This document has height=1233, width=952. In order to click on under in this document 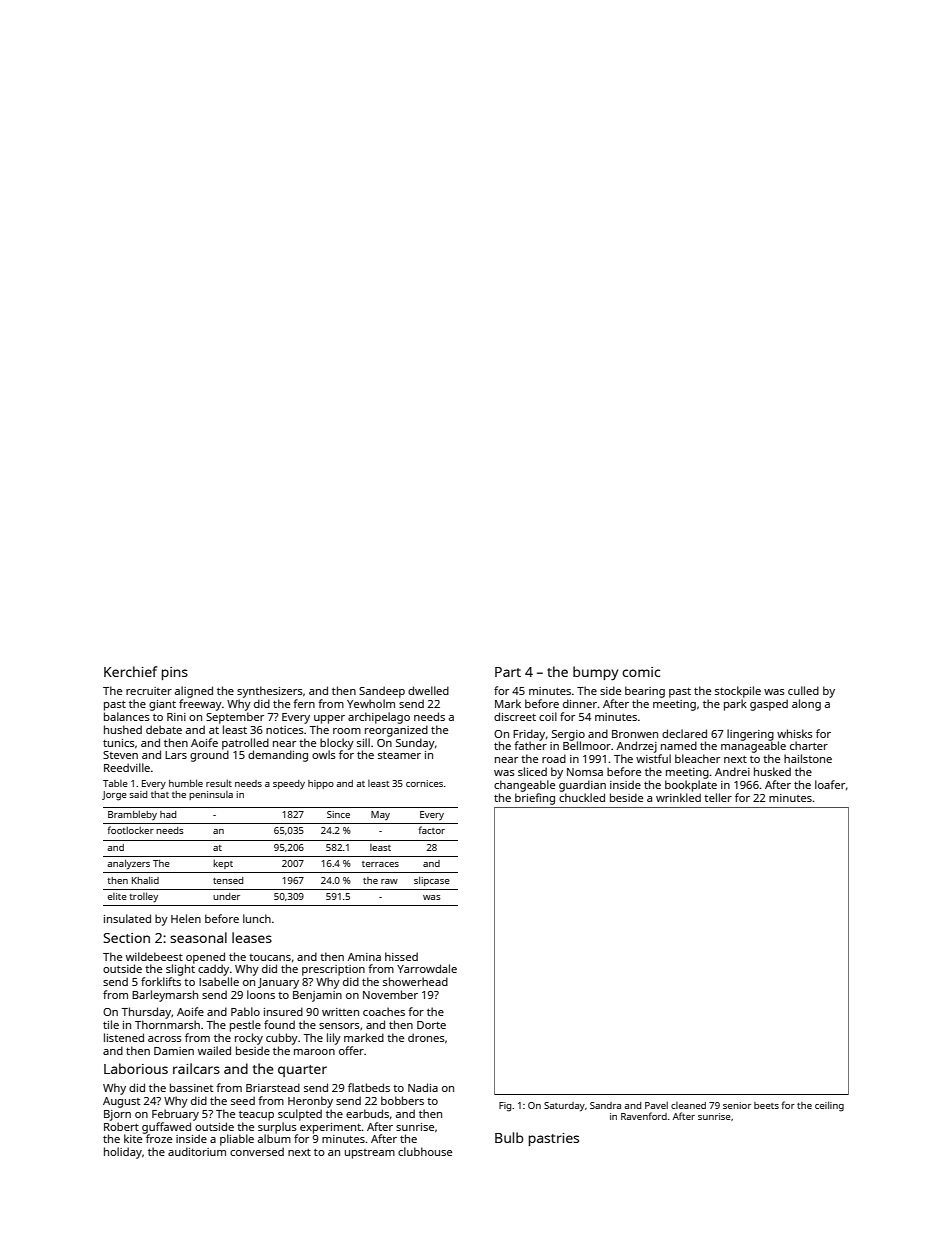, I will do `click(226, 896)`.
